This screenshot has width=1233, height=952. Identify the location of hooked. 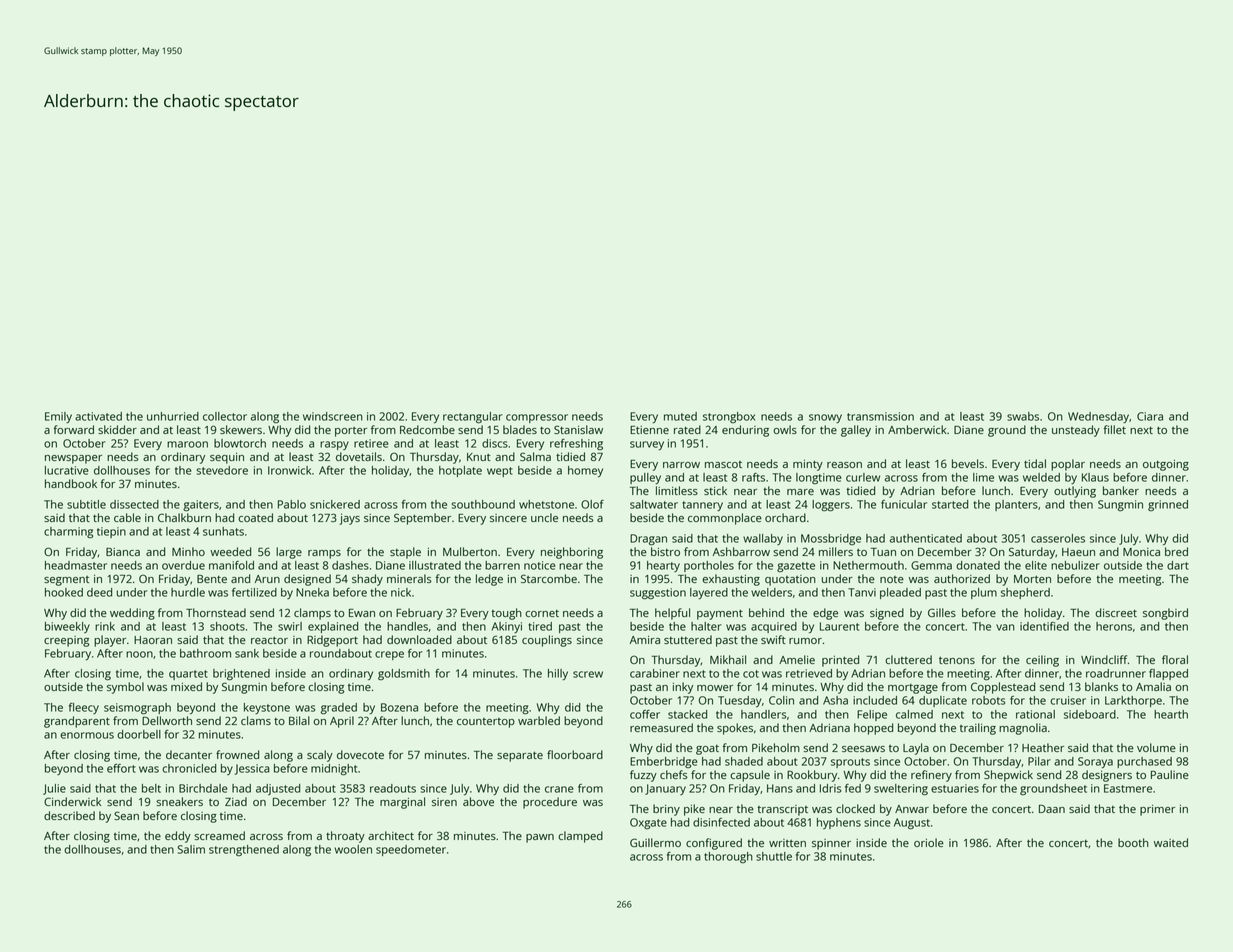
(64, 592).
